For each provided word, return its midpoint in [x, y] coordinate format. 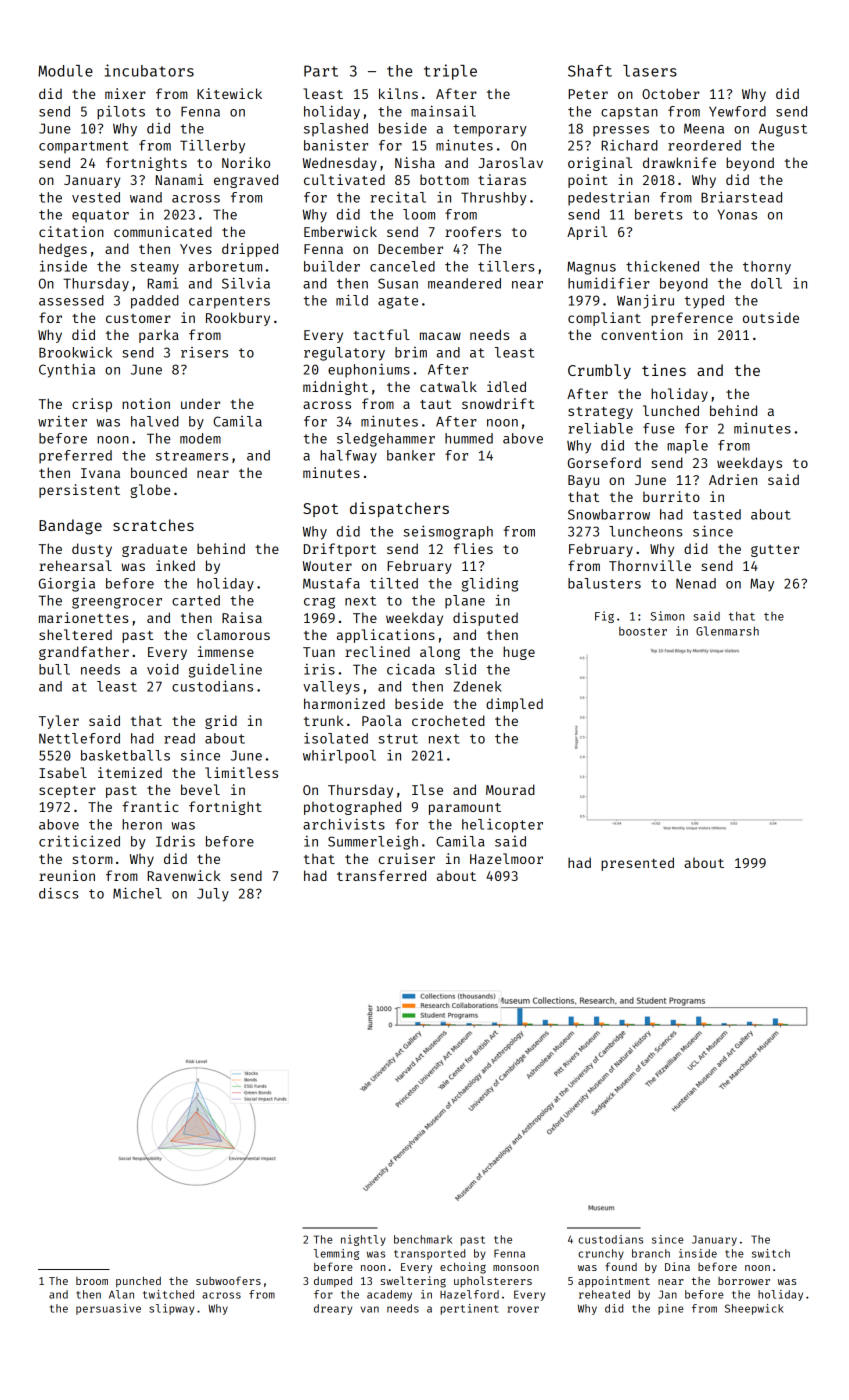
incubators [149, 70]
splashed [336, 130]
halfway [348, 457]
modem [200, 438]
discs [59, 893]
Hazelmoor [506, 858]
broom [92, 1281]
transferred [381, 875]
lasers [650, 71]
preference [692, 319]
